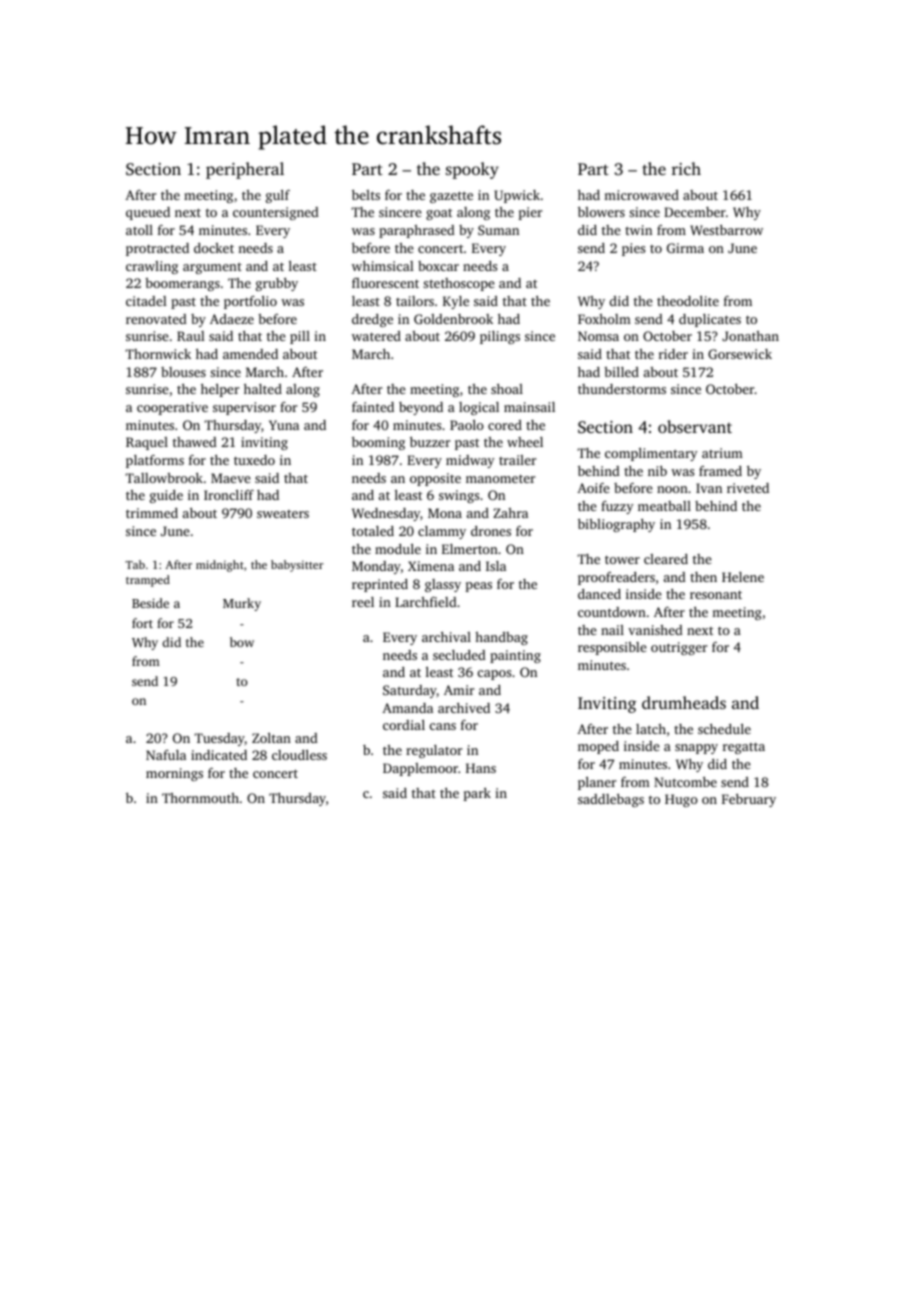  Describe the element at coordinates (220, 390) in the image. I see `helper` at that location.
